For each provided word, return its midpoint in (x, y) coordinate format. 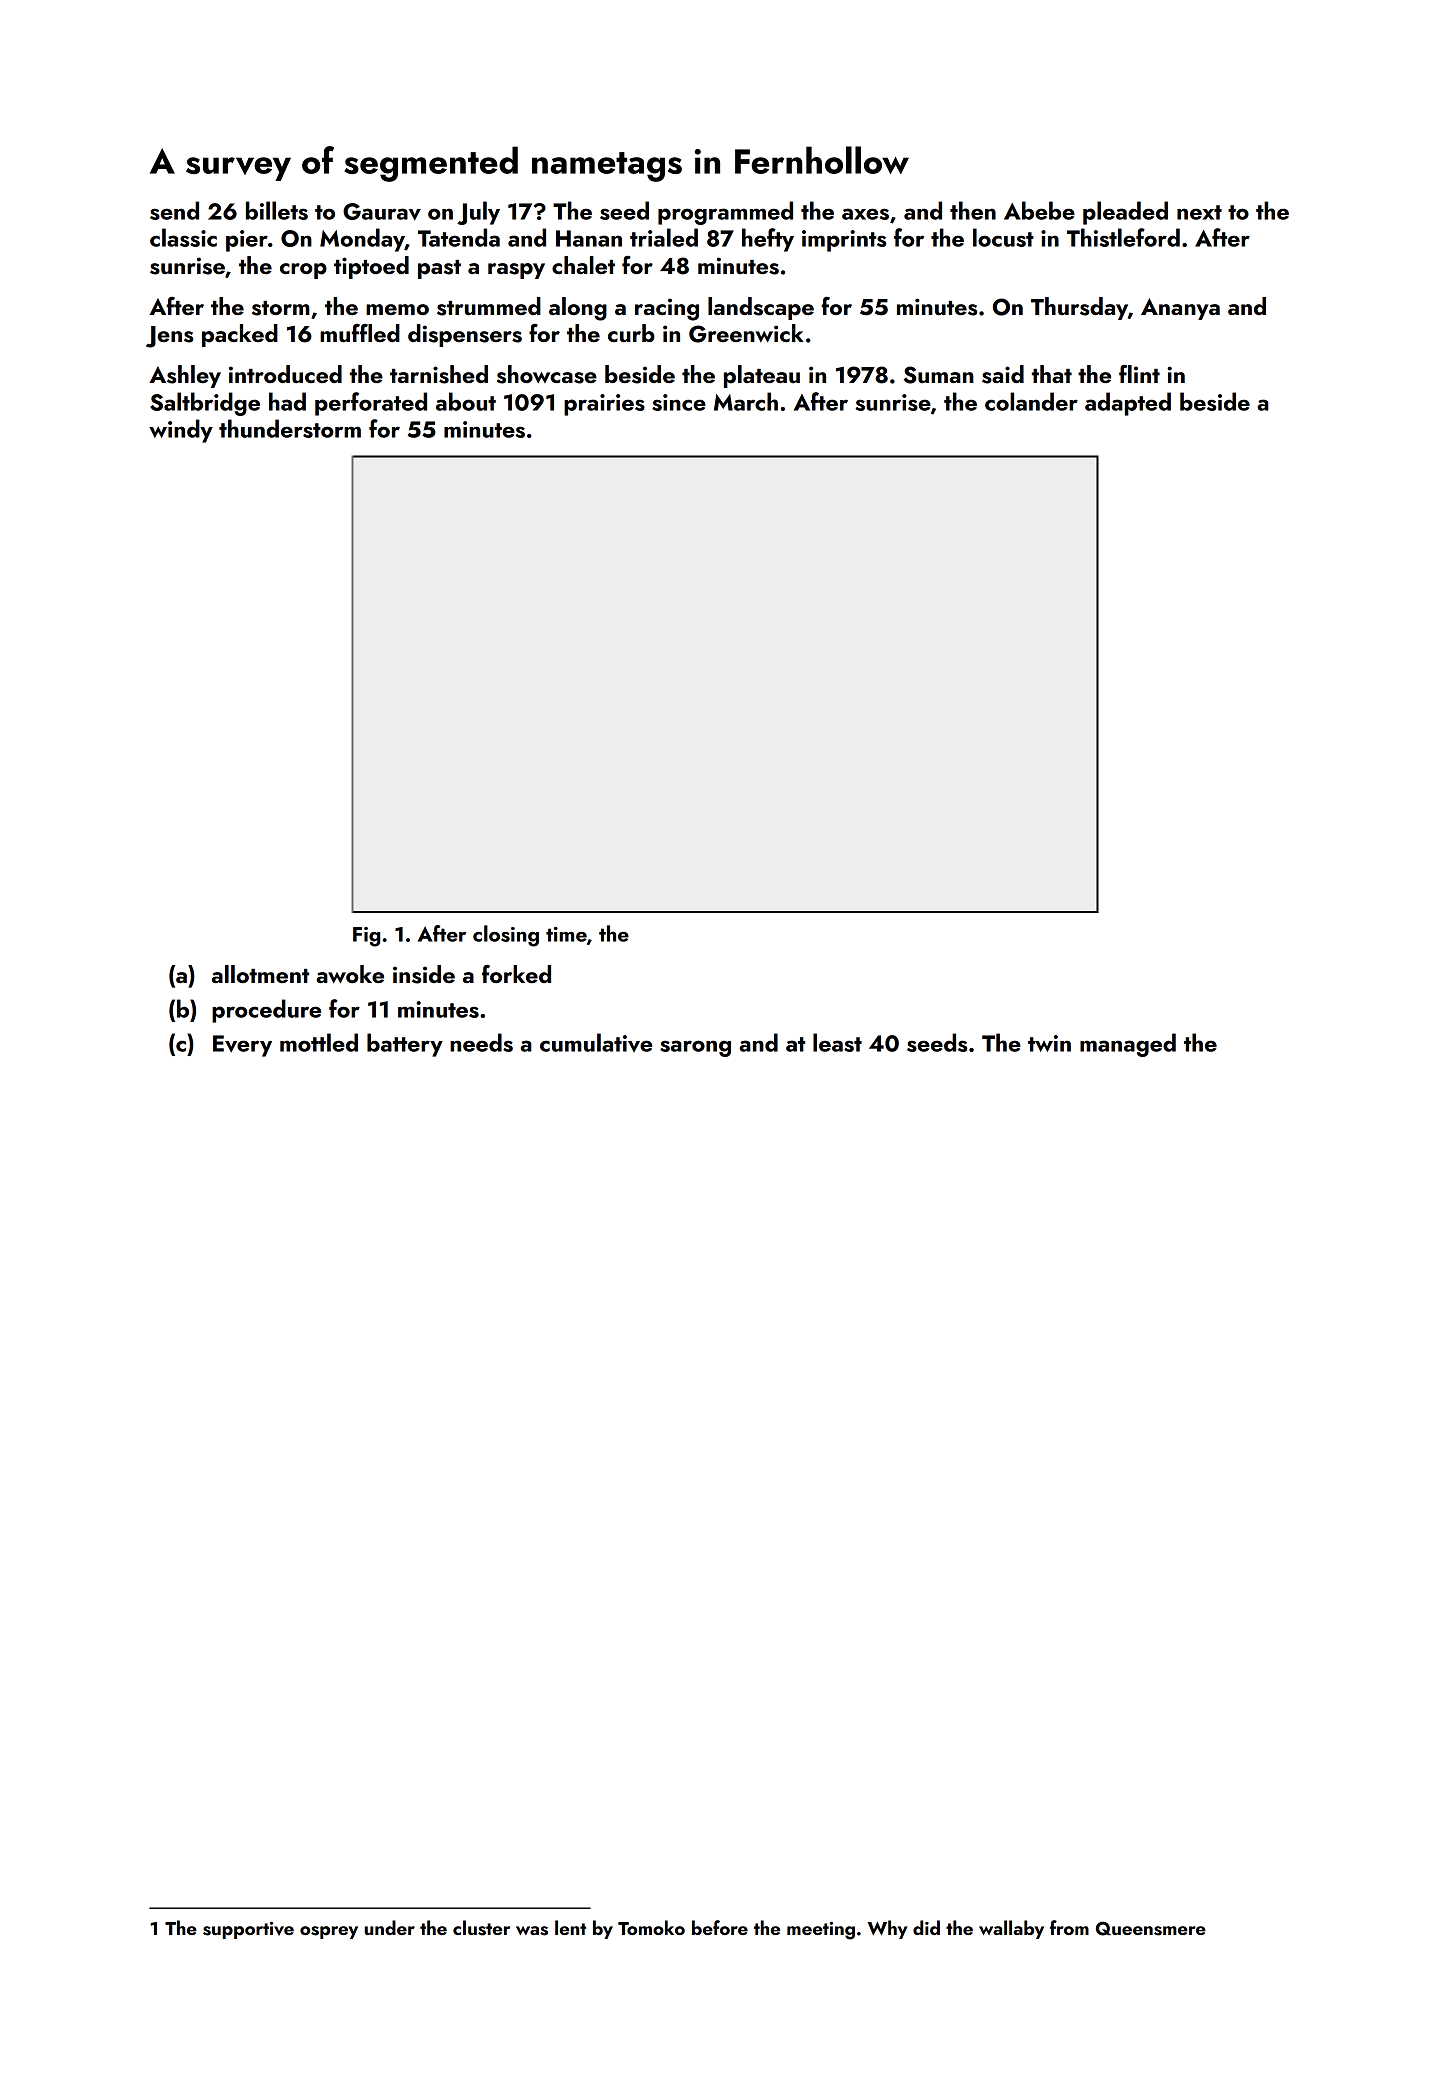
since (679, 402)
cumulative (596, 1042)
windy (181, 431)
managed (1128, 1045)
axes (865, 214)
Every (242, 1046)
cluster (481, 1928)
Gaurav (382, 212)
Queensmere (1151, 1928)
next (1199, 212)
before (720, 1927)
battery (405, 1045)
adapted (1128, 404)
